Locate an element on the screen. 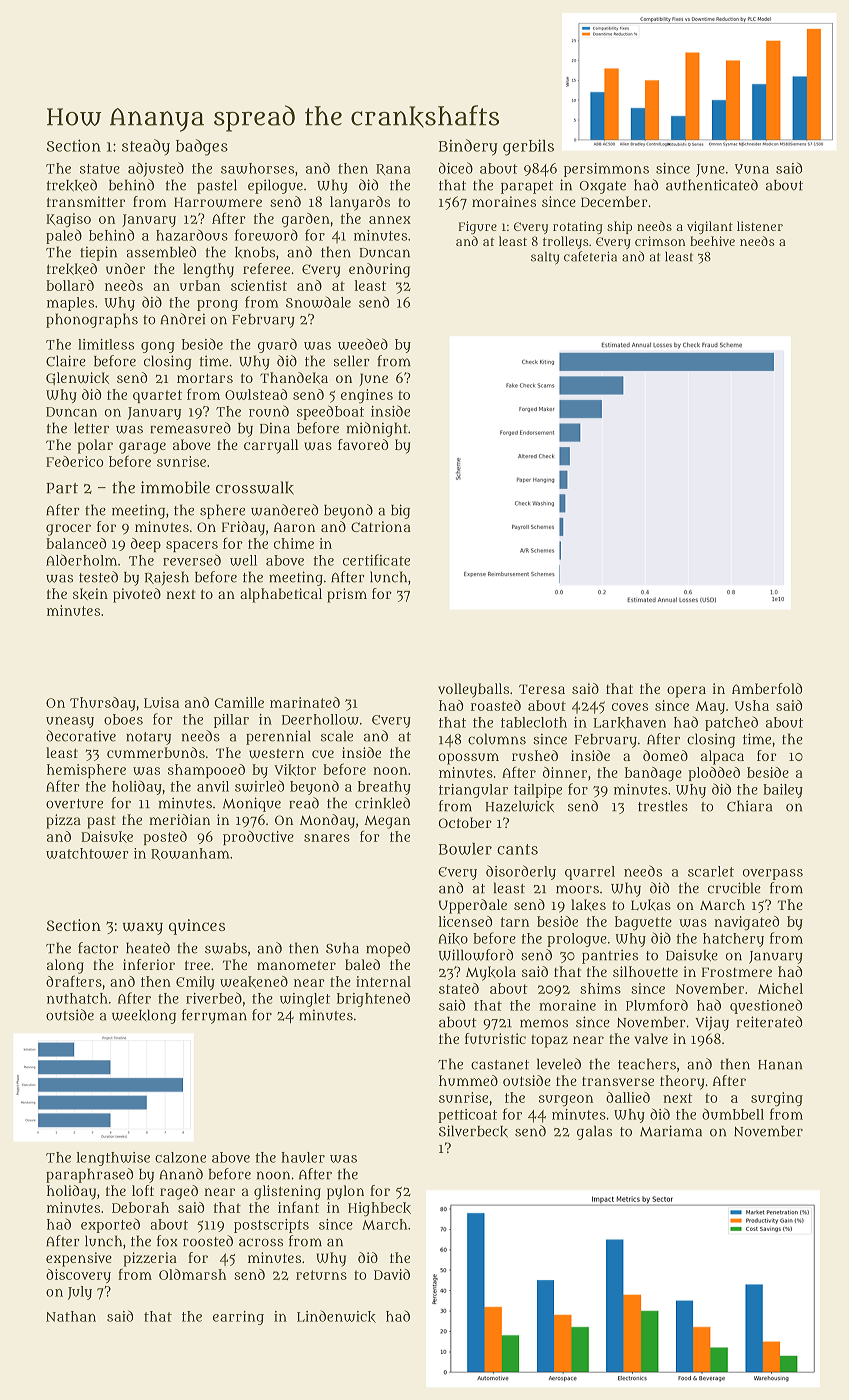  Vijay is located at coordinates (712, 1023).
